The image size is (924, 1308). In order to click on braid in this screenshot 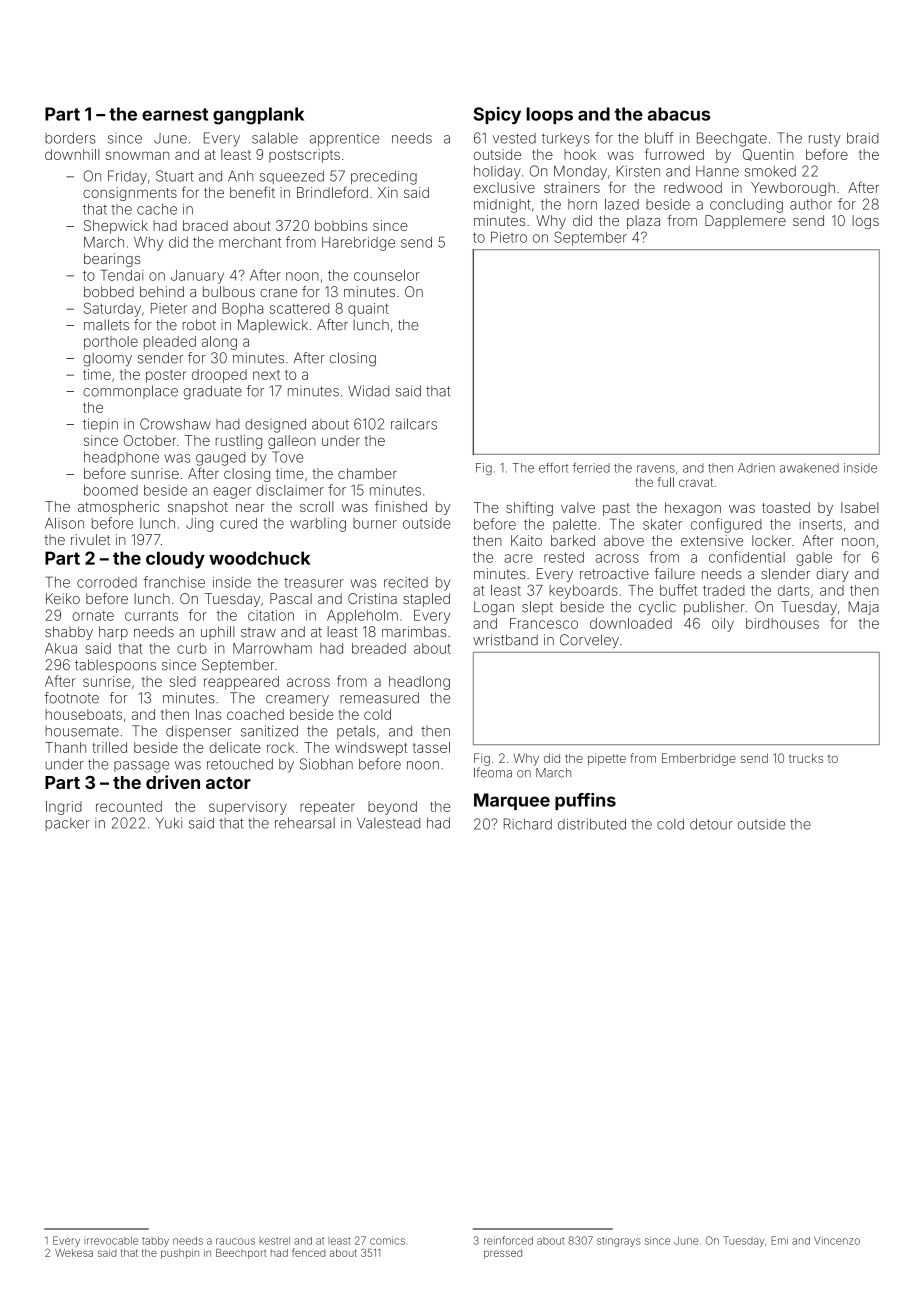, I will do `click(863, 138)`.
